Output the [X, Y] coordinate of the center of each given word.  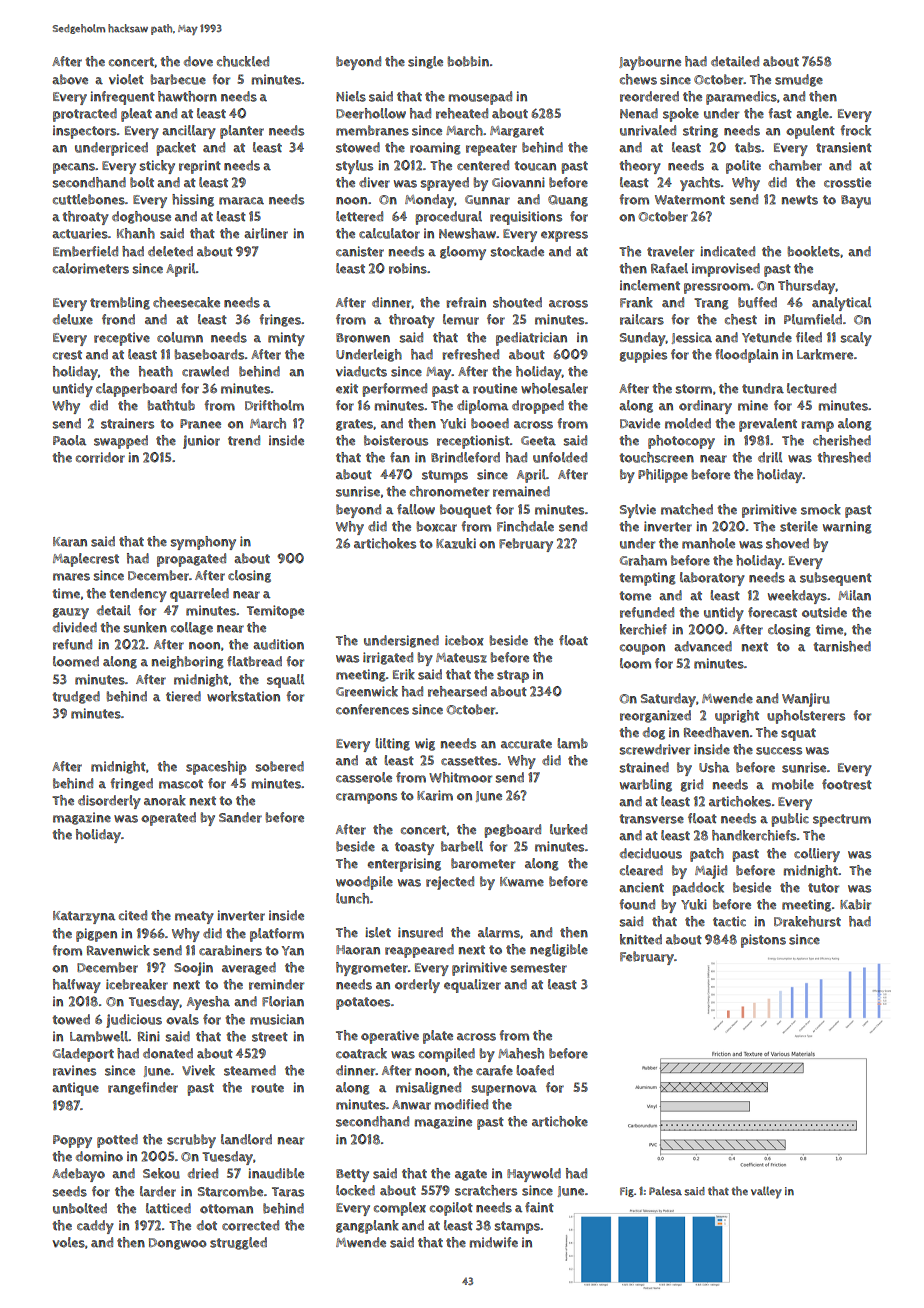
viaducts [361, 371]
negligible [559, 950]
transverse [651, 819]
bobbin [468, 61]
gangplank [367, 1227]
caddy [95, 1227]
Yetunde [767, 337]
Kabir [855, 904]
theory [640, 167]
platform [277, 935]
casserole [364, 777]
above [70, 79]
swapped [121, 442]
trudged [76, 697]
